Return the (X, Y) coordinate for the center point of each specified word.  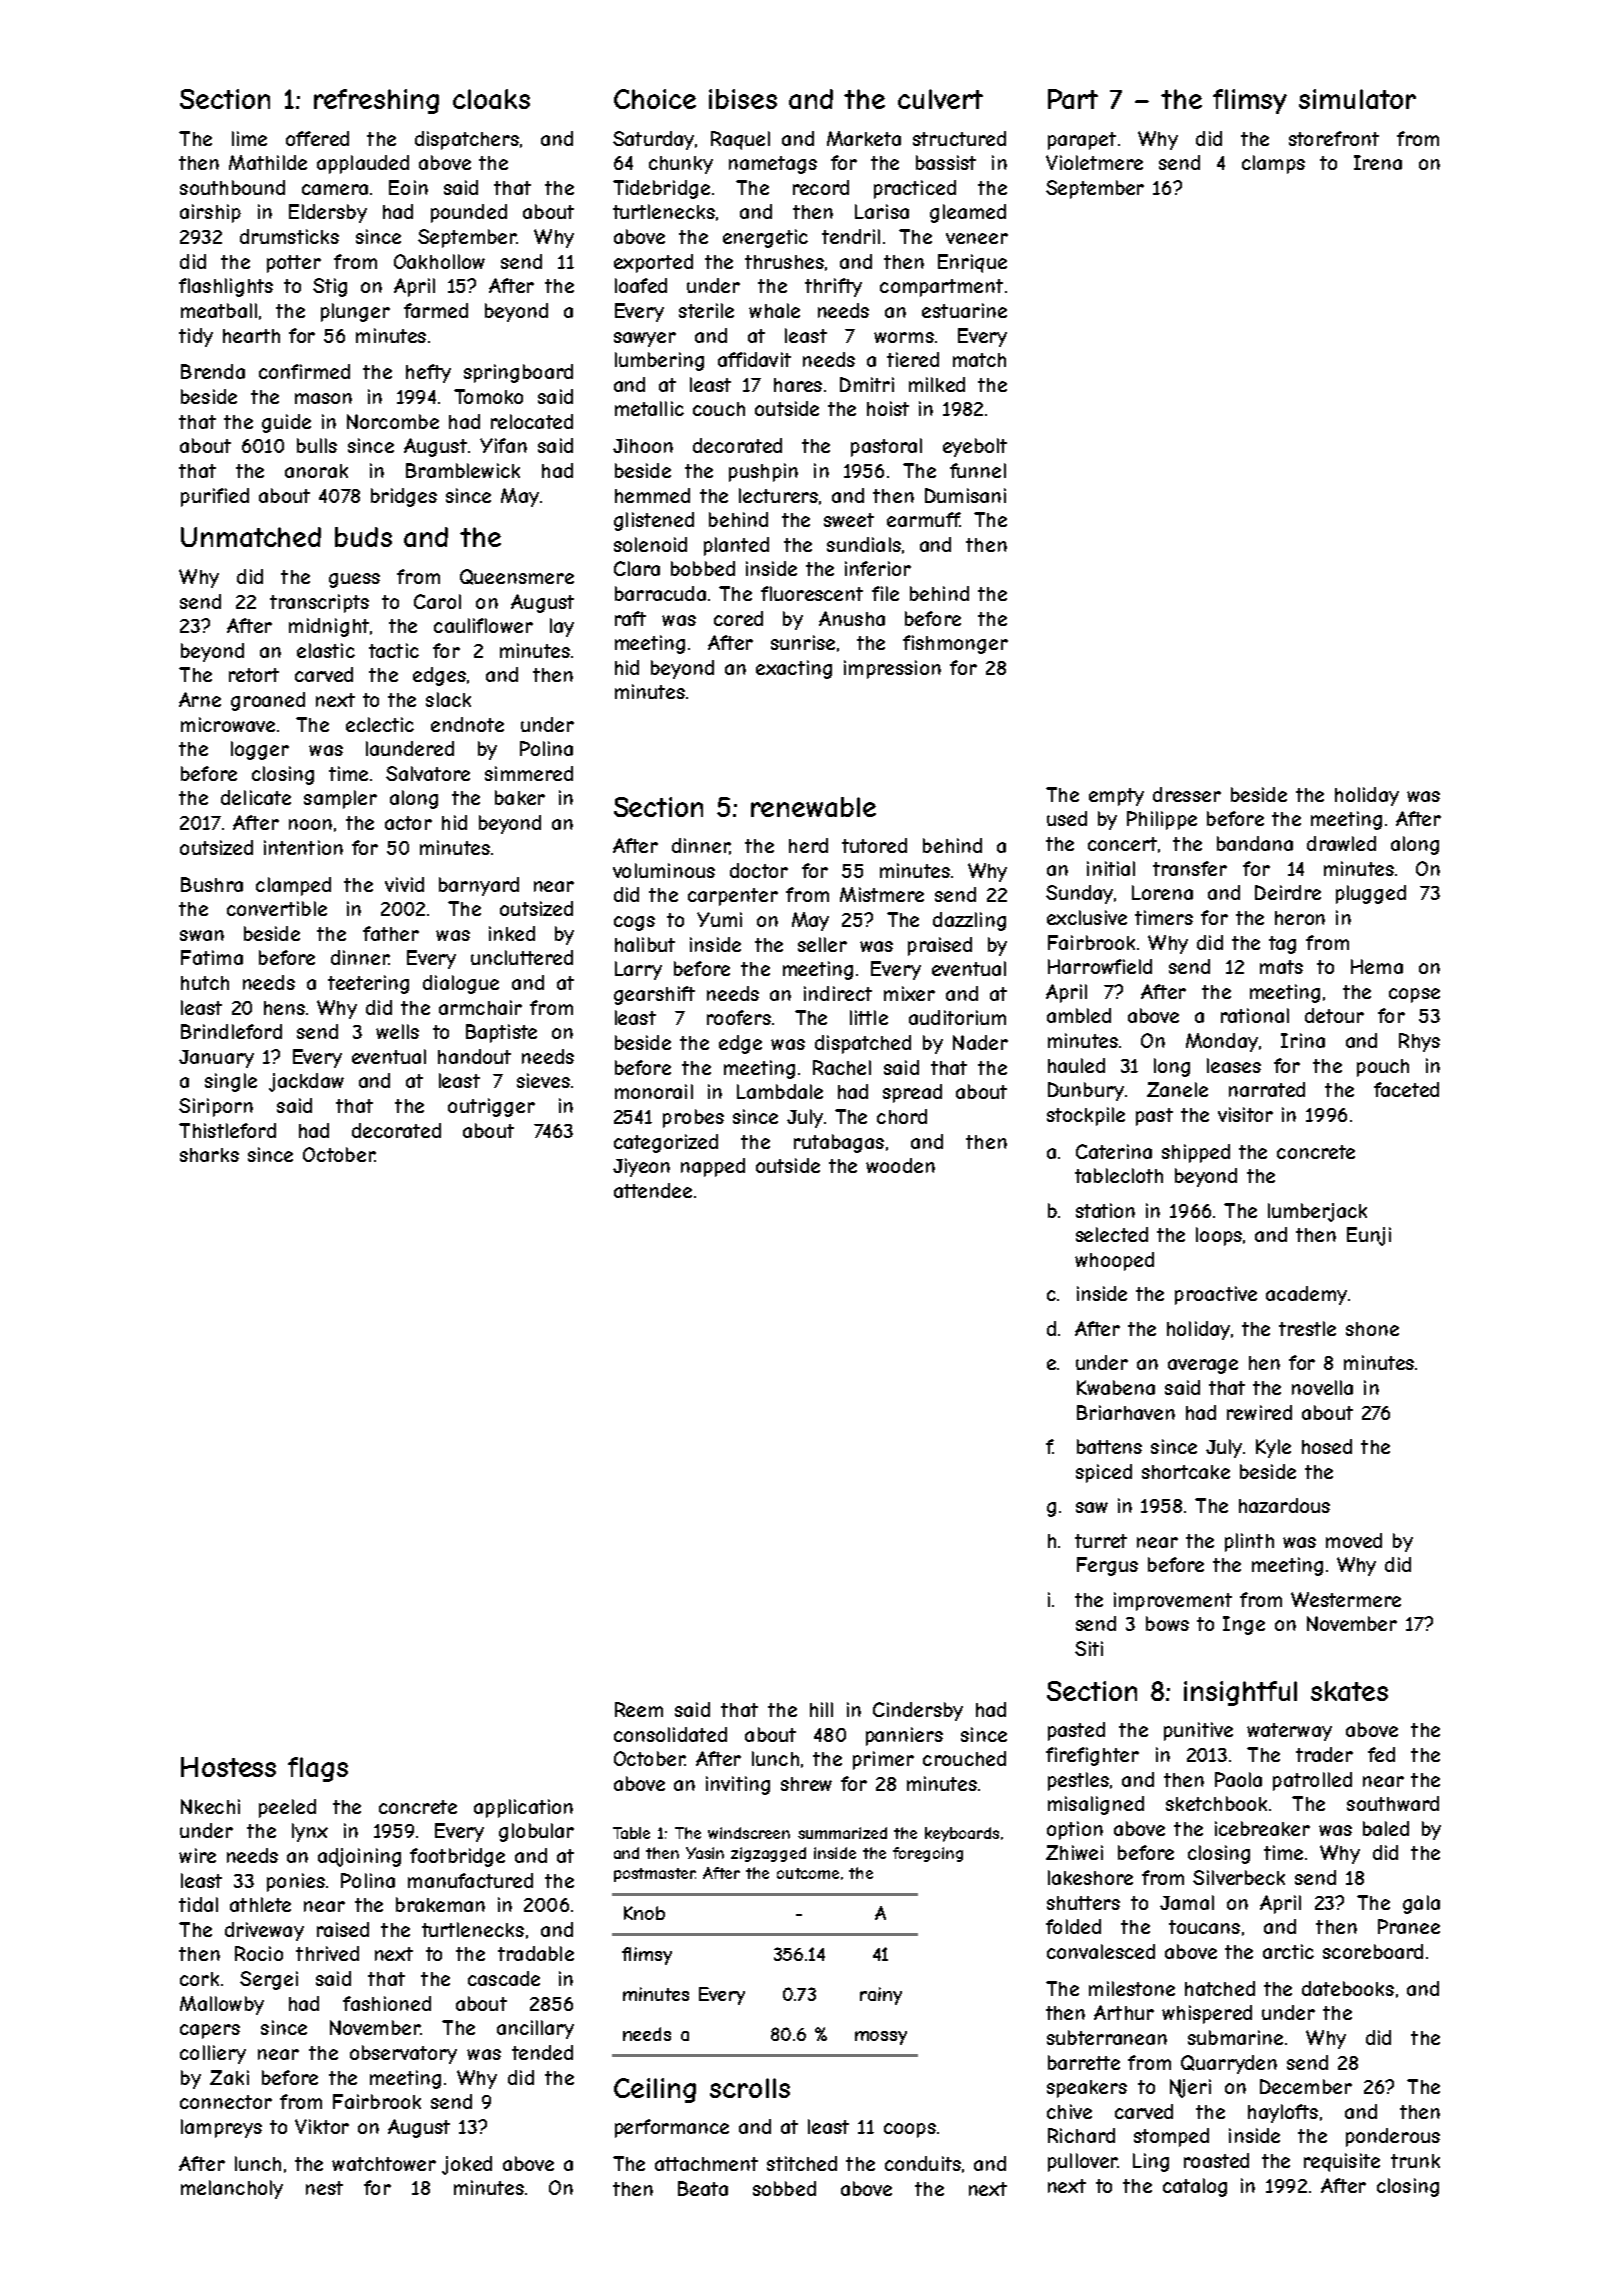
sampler (340, 799)
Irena (1378, 162)
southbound (232, 187)
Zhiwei (1074, 1852)
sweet (849, 520)
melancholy (232, 2189)
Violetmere (1094, 162)
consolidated (670, 1734)
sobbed (784, 2188)
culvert (940, 99)
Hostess (228, 1767)
